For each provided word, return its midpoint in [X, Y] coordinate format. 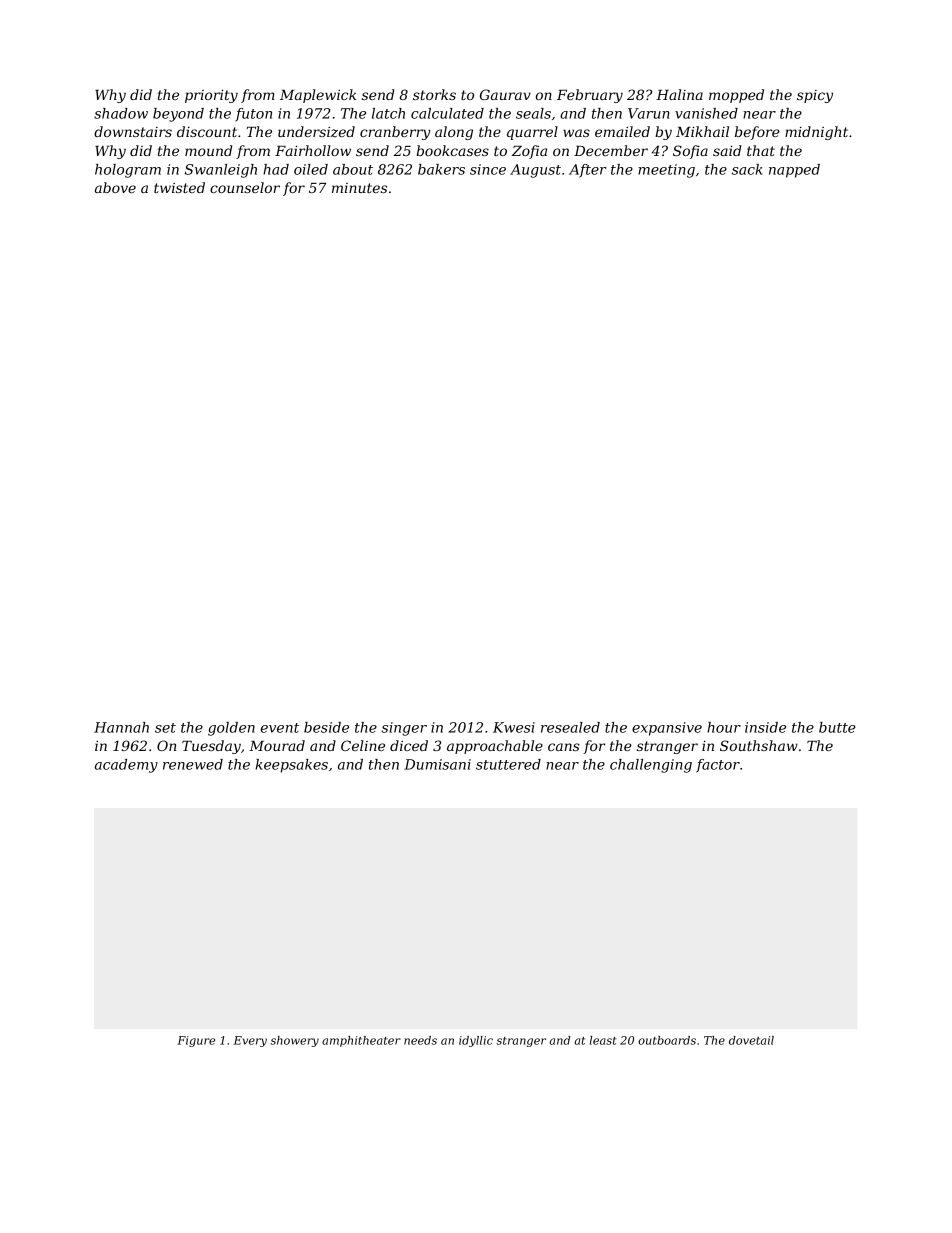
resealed [570, 727]
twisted [179, 187]
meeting [666, 171]
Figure [196, 1041]
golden [231, 729]
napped [794, 171]
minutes [359, 188]
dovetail [751, 1040]
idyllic [476, 1041]
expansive [667, 729]
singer [404, 729]
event [280, 728]
